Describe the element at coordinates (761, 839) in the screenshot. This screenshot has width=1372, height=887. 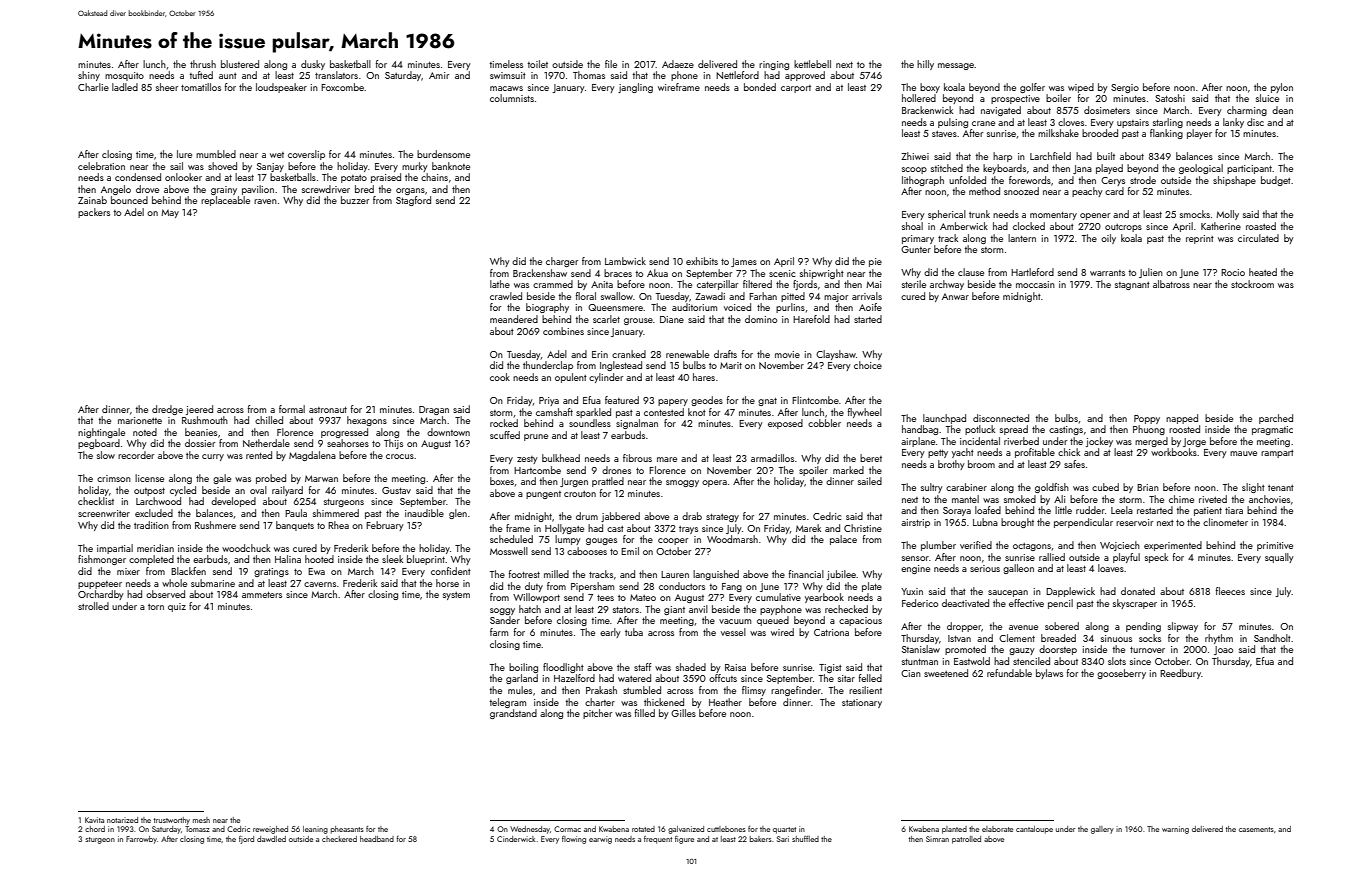
I see `bakers` at that location.
